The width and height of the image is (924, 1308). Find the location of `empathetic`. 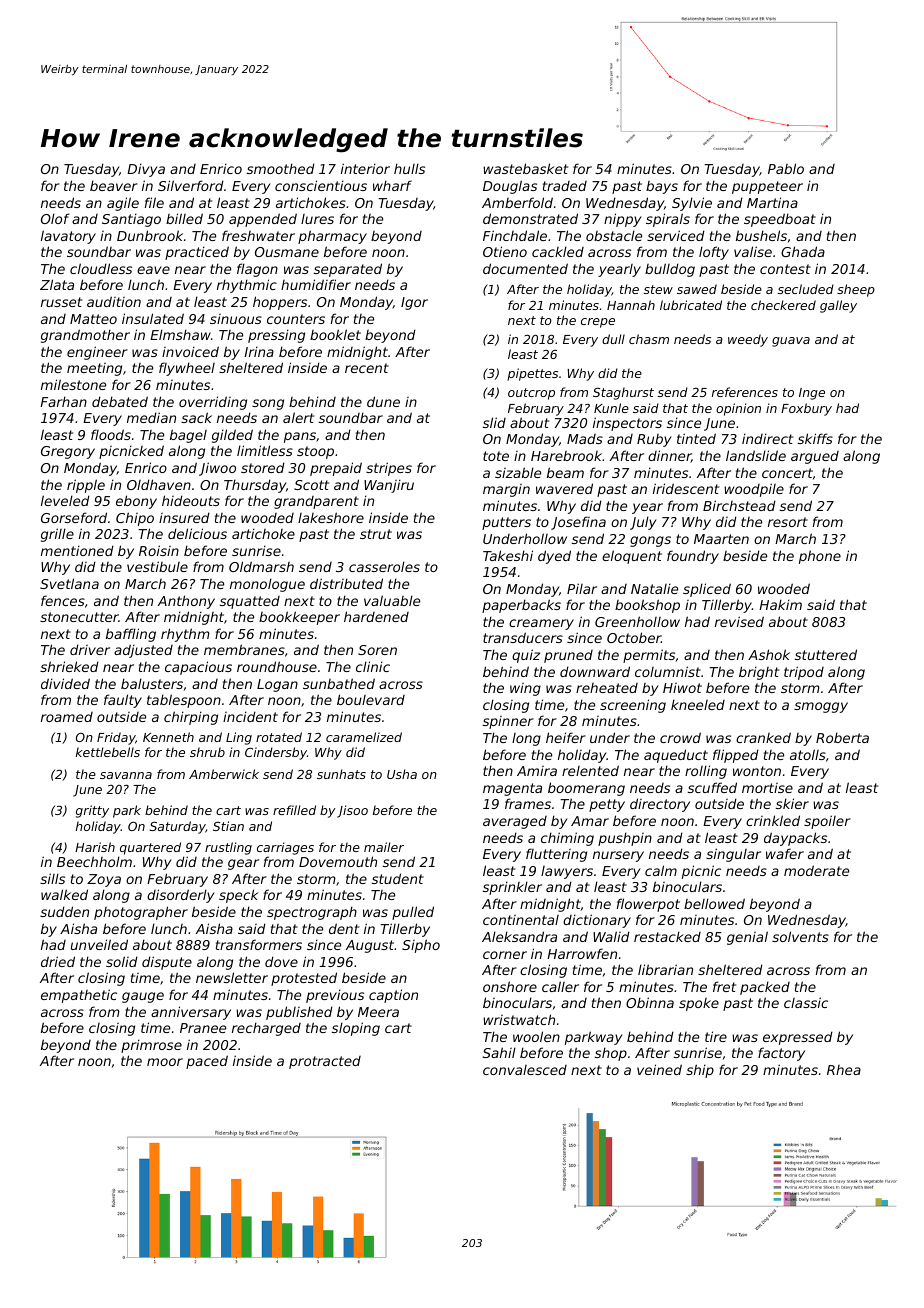

empathetic is located at coordinates (79, 996).
